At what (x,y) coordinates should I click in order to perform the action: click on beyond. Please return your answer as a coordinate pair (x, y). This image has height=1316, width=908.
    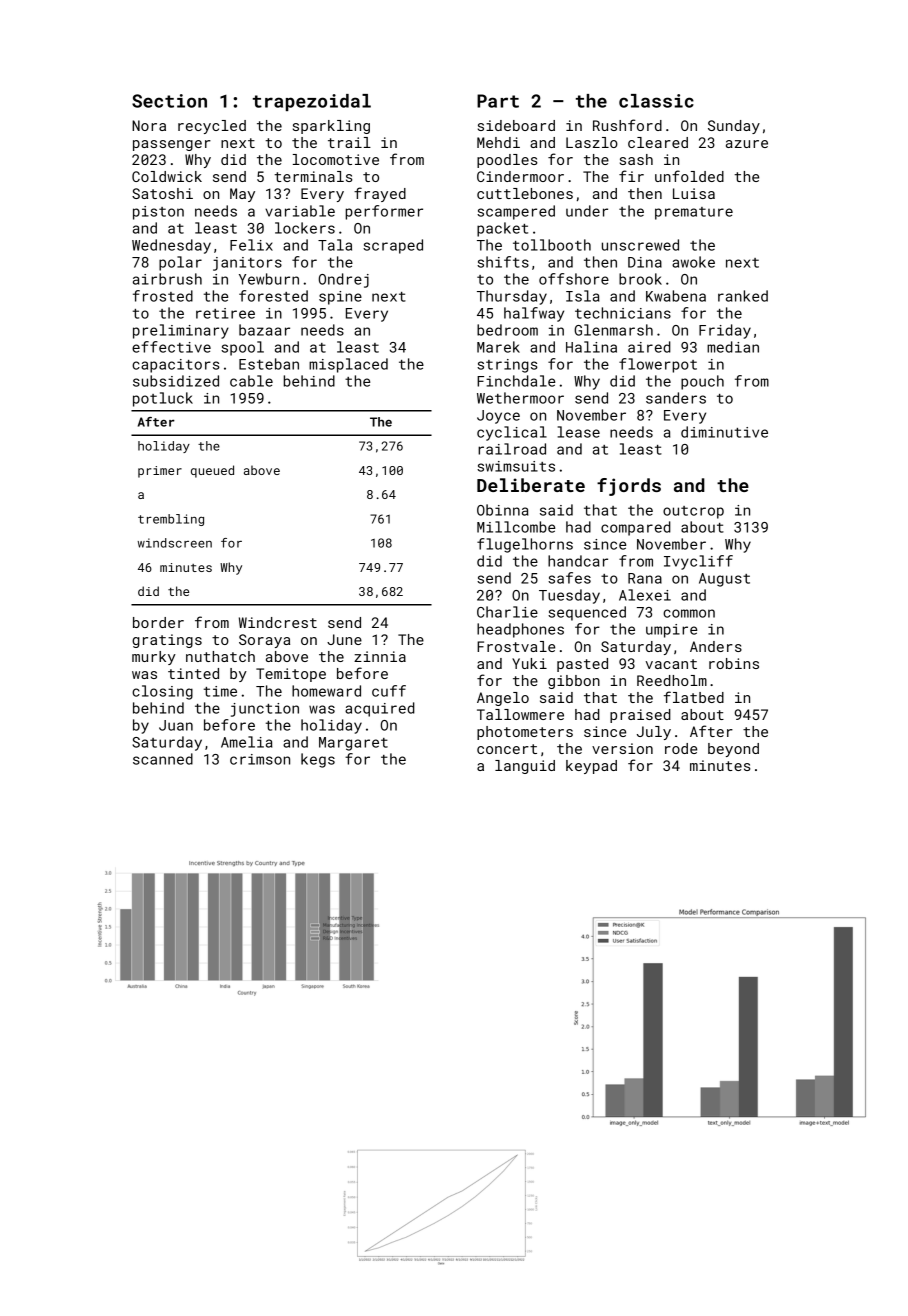
    Looking at the image, I should click on (733, 750).
